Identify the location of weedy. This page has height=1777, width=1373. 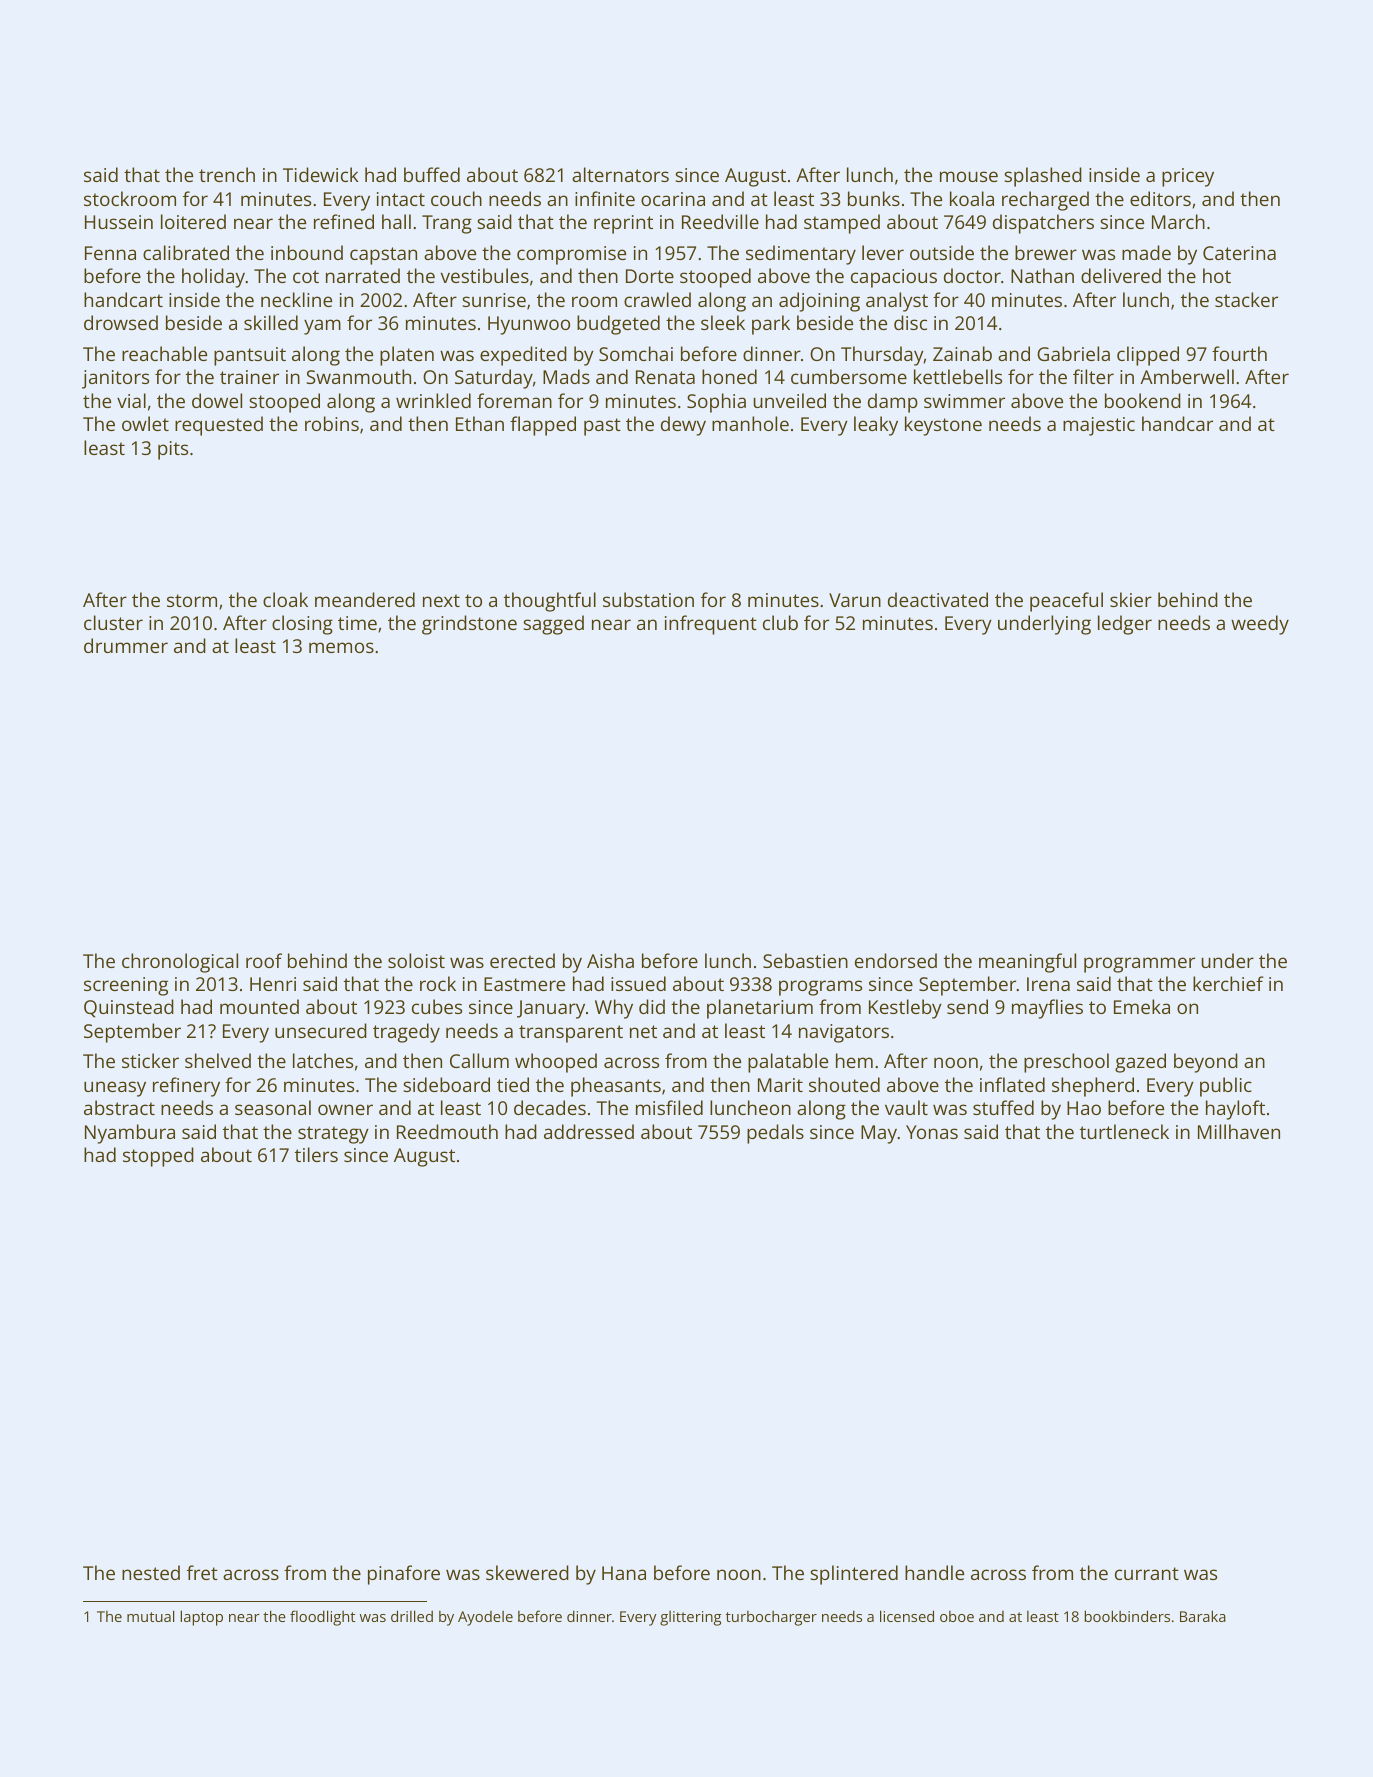
(1260, 625).
